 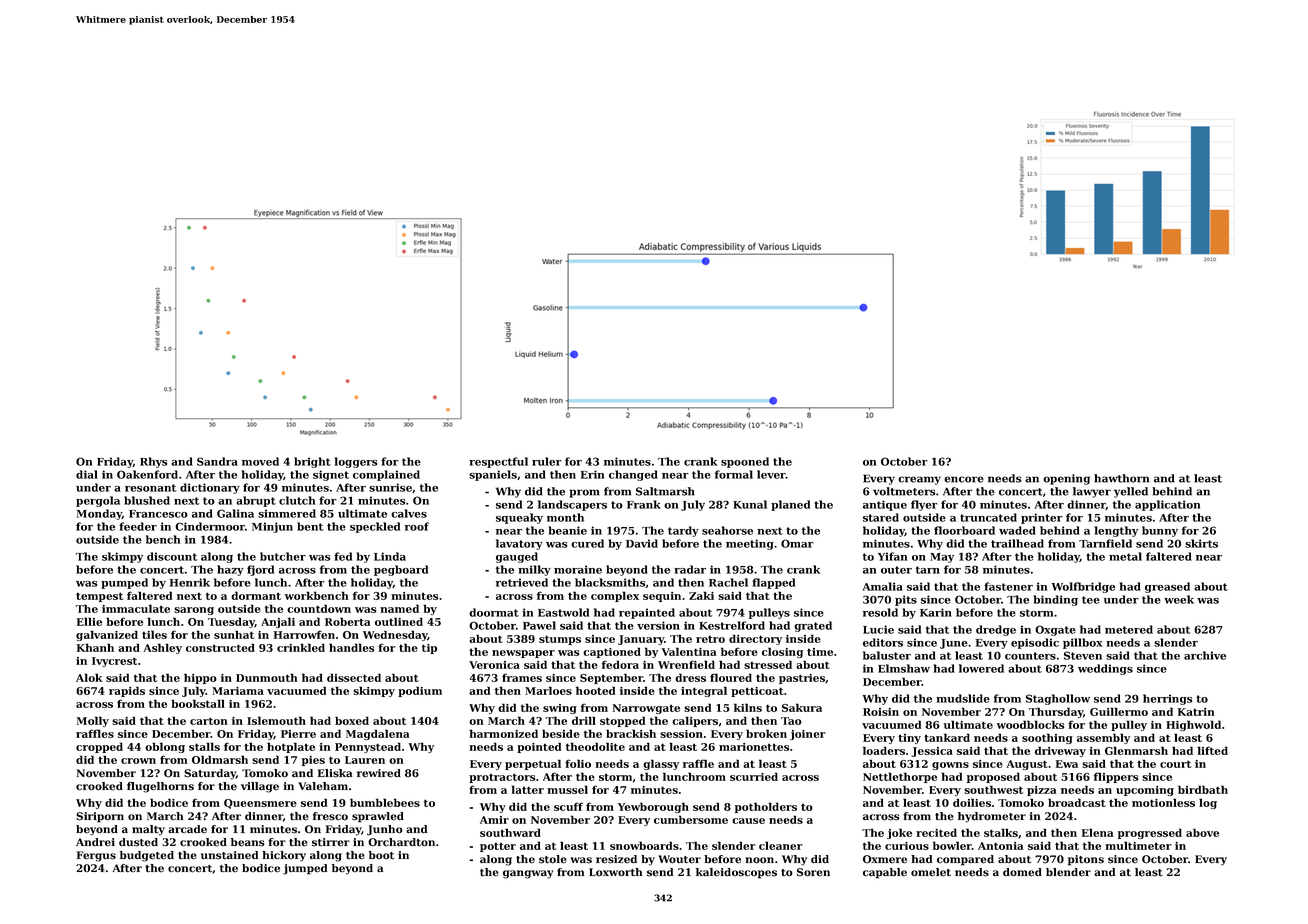 What do you see at coordinates (644, 845) in the page?
I see `snowboards` at bounding box center [644, 845].
